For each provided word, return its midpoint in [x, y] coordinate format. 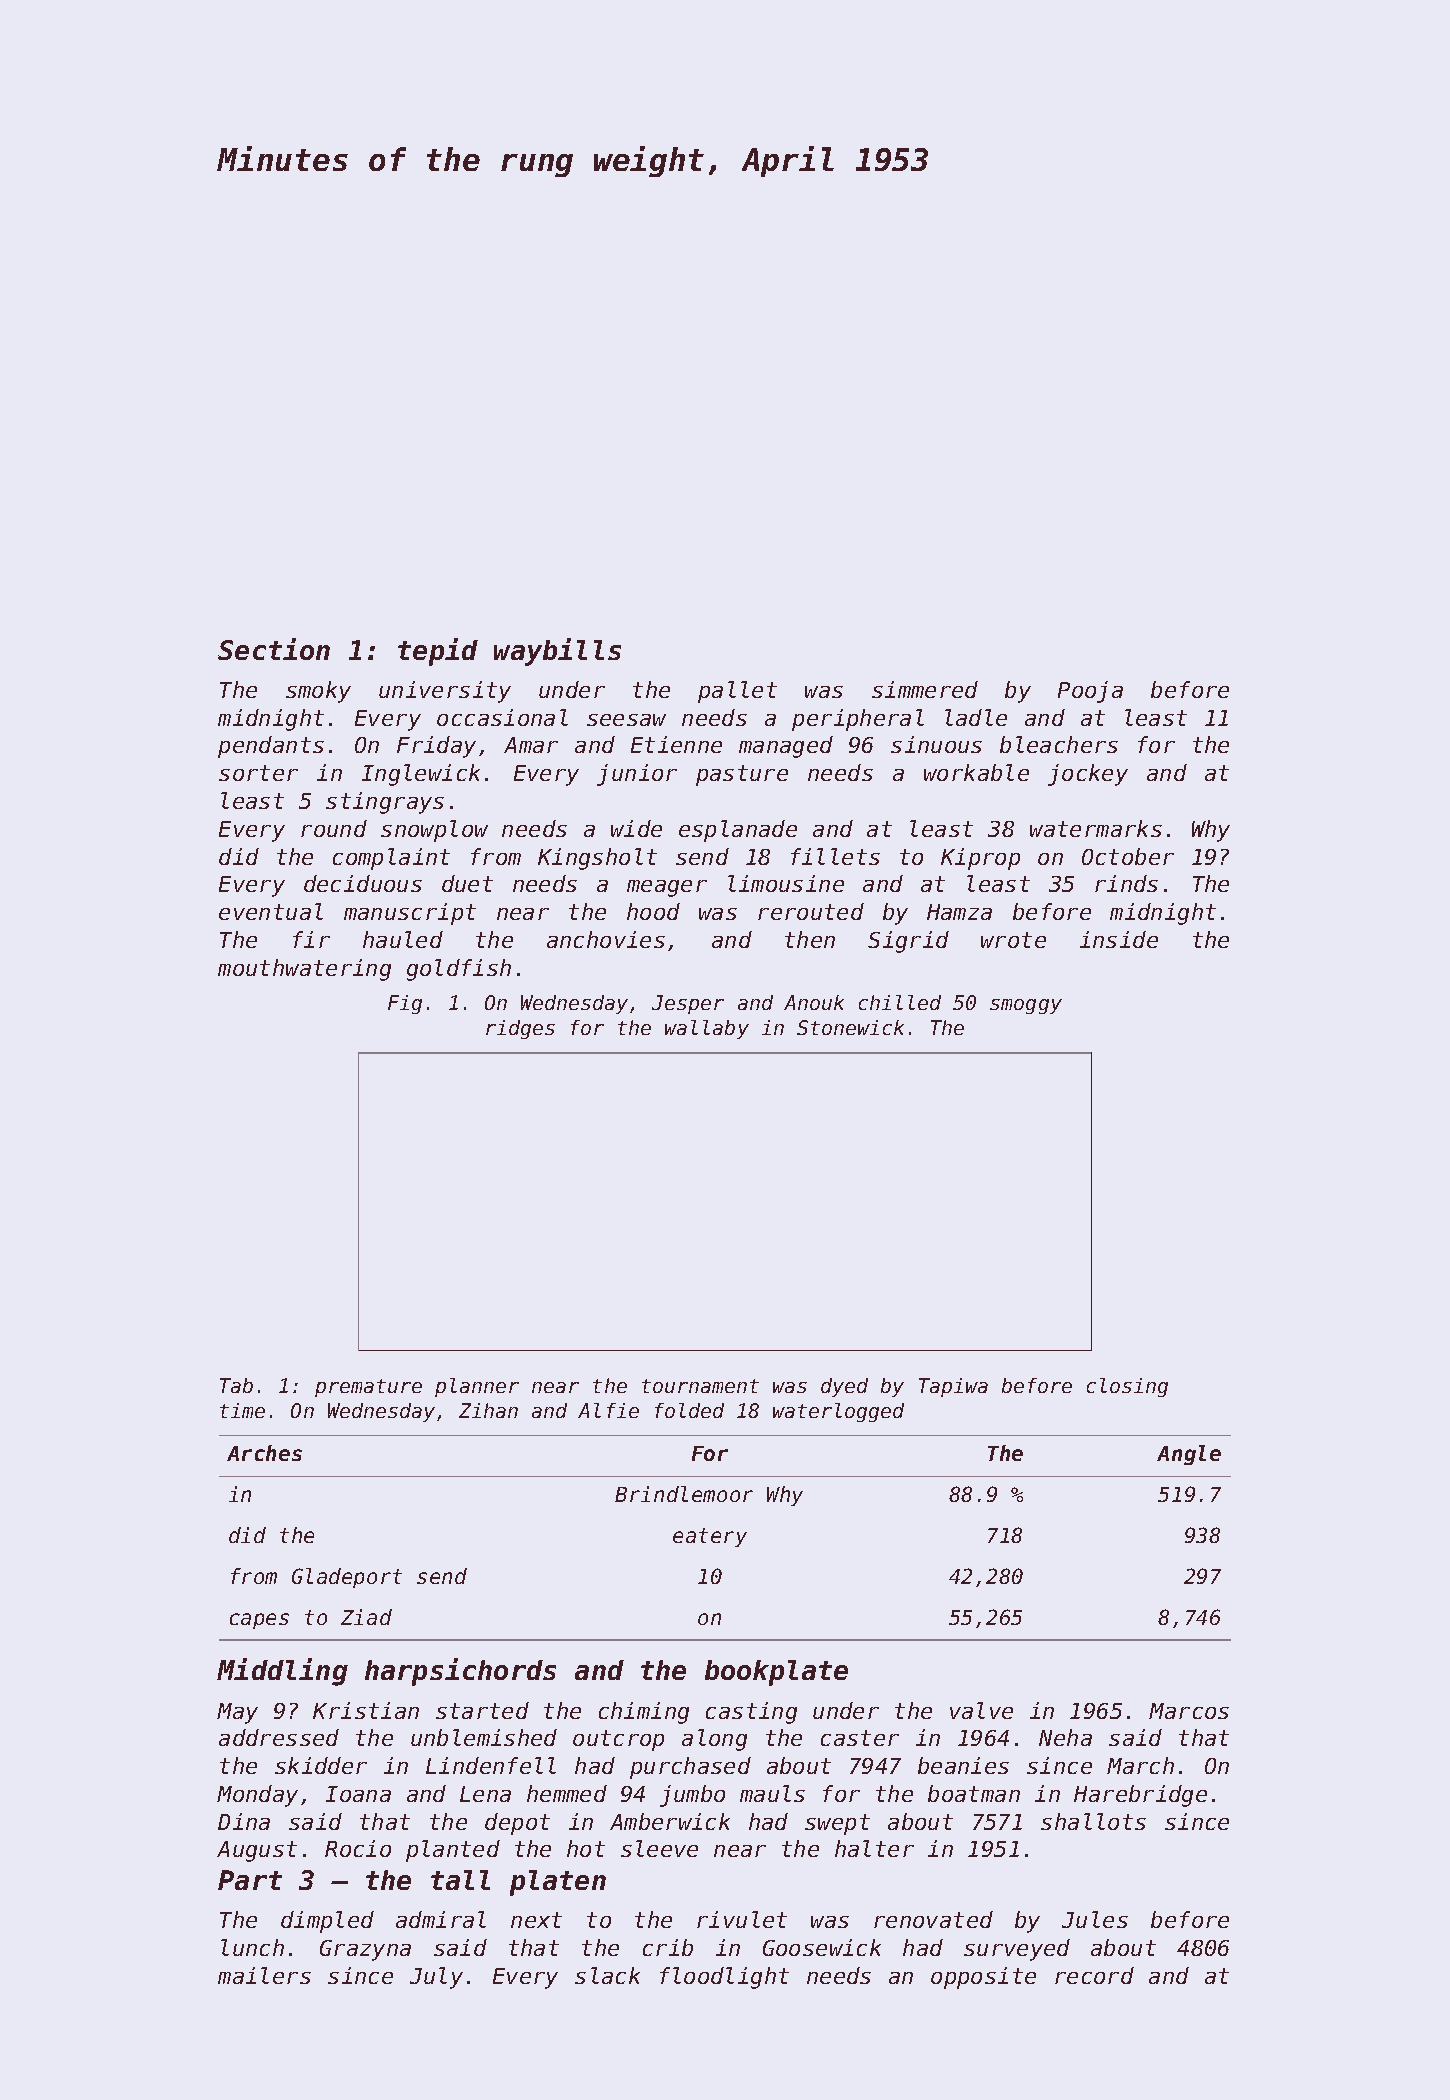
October [1128, 856]
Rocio [358, 1848]
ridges [520, 1029]
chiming [644, 1713]
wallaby [707, 1029]
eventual [271, 911]
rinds [1126, 883]
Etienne [676, 744]
